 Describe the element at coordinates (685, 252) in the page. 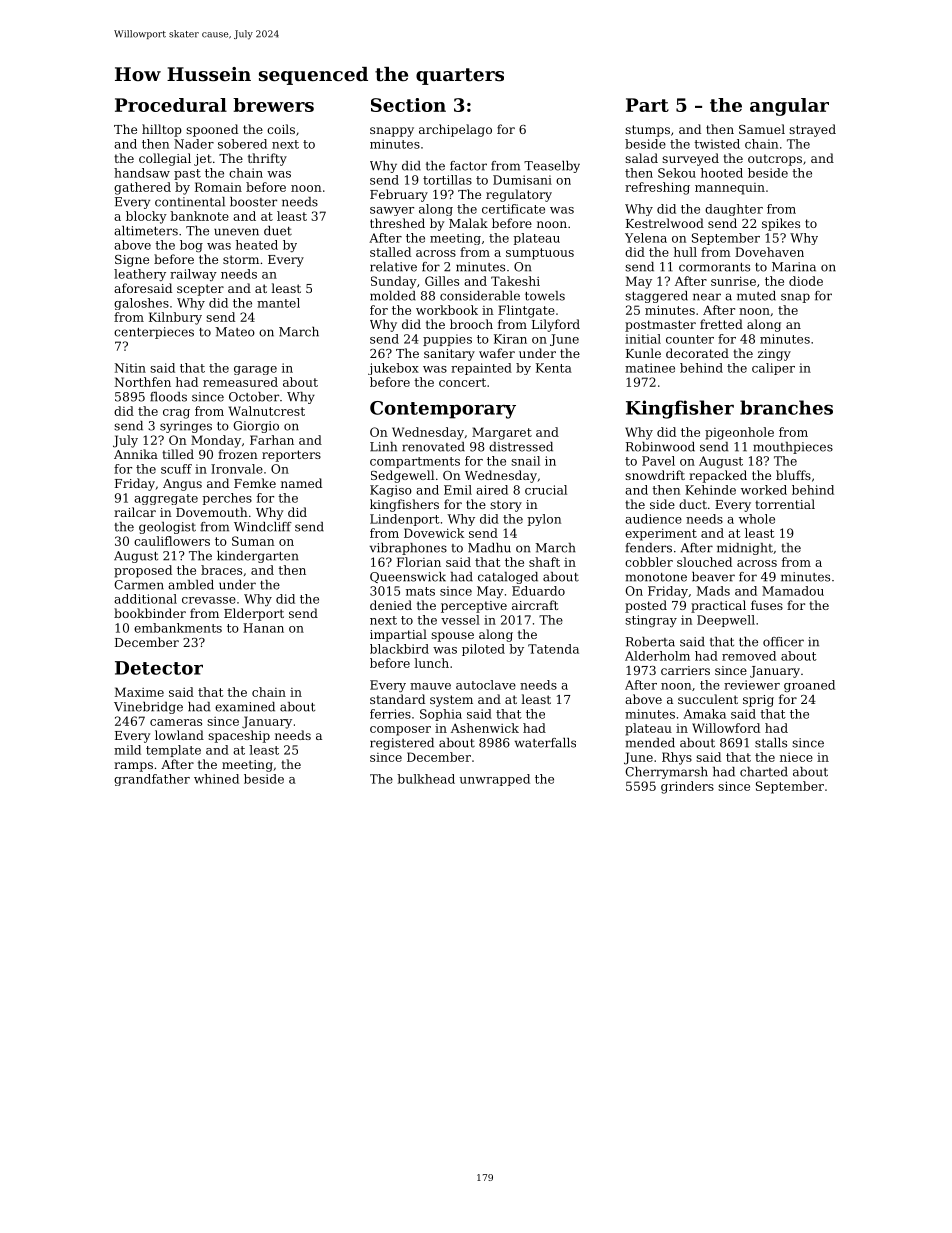

I see `hull` at that location.
